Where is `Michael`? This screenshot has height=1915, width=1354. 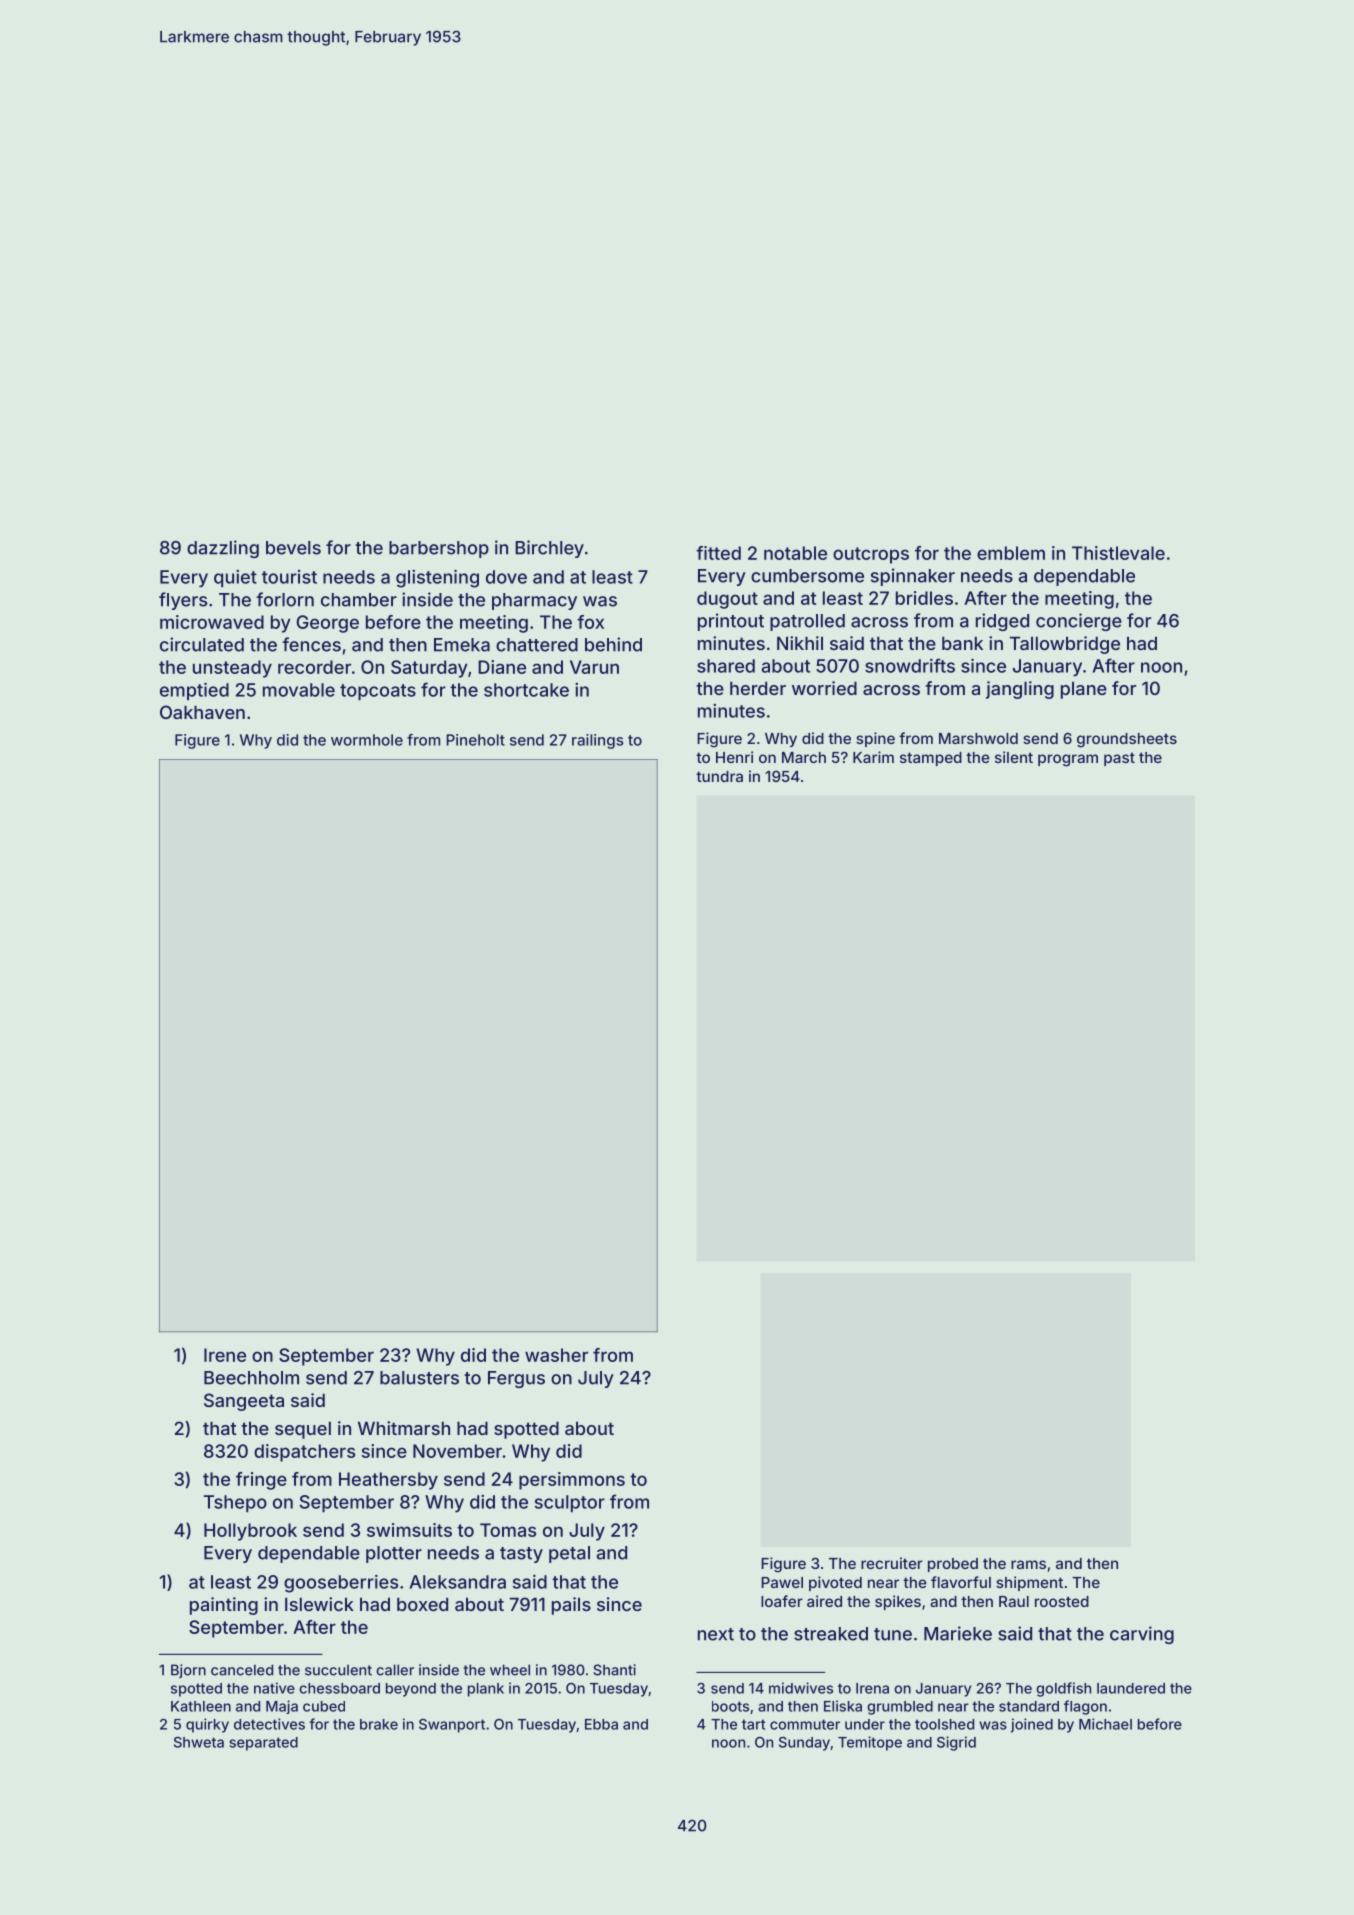
Michael is located at coordinates (1105, 1724).
